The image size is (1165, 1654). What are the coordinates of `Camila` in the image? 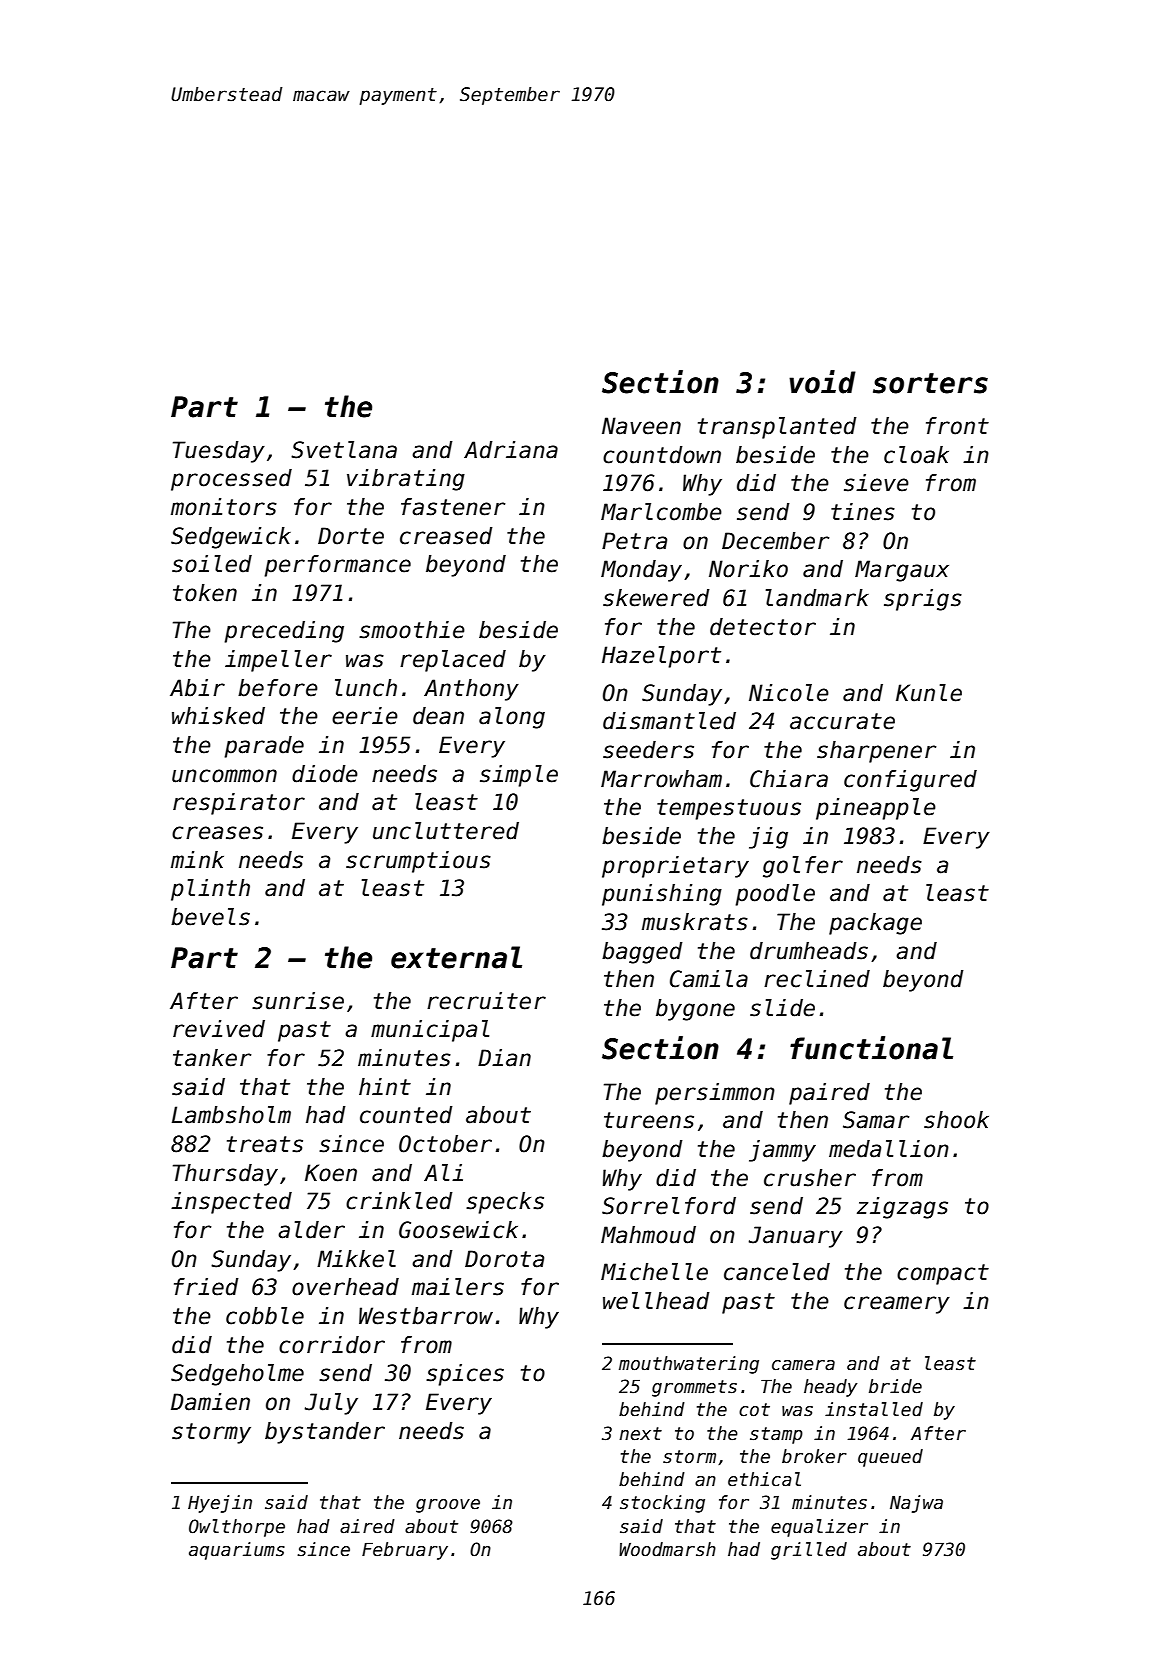 It's located at (709, 979).
